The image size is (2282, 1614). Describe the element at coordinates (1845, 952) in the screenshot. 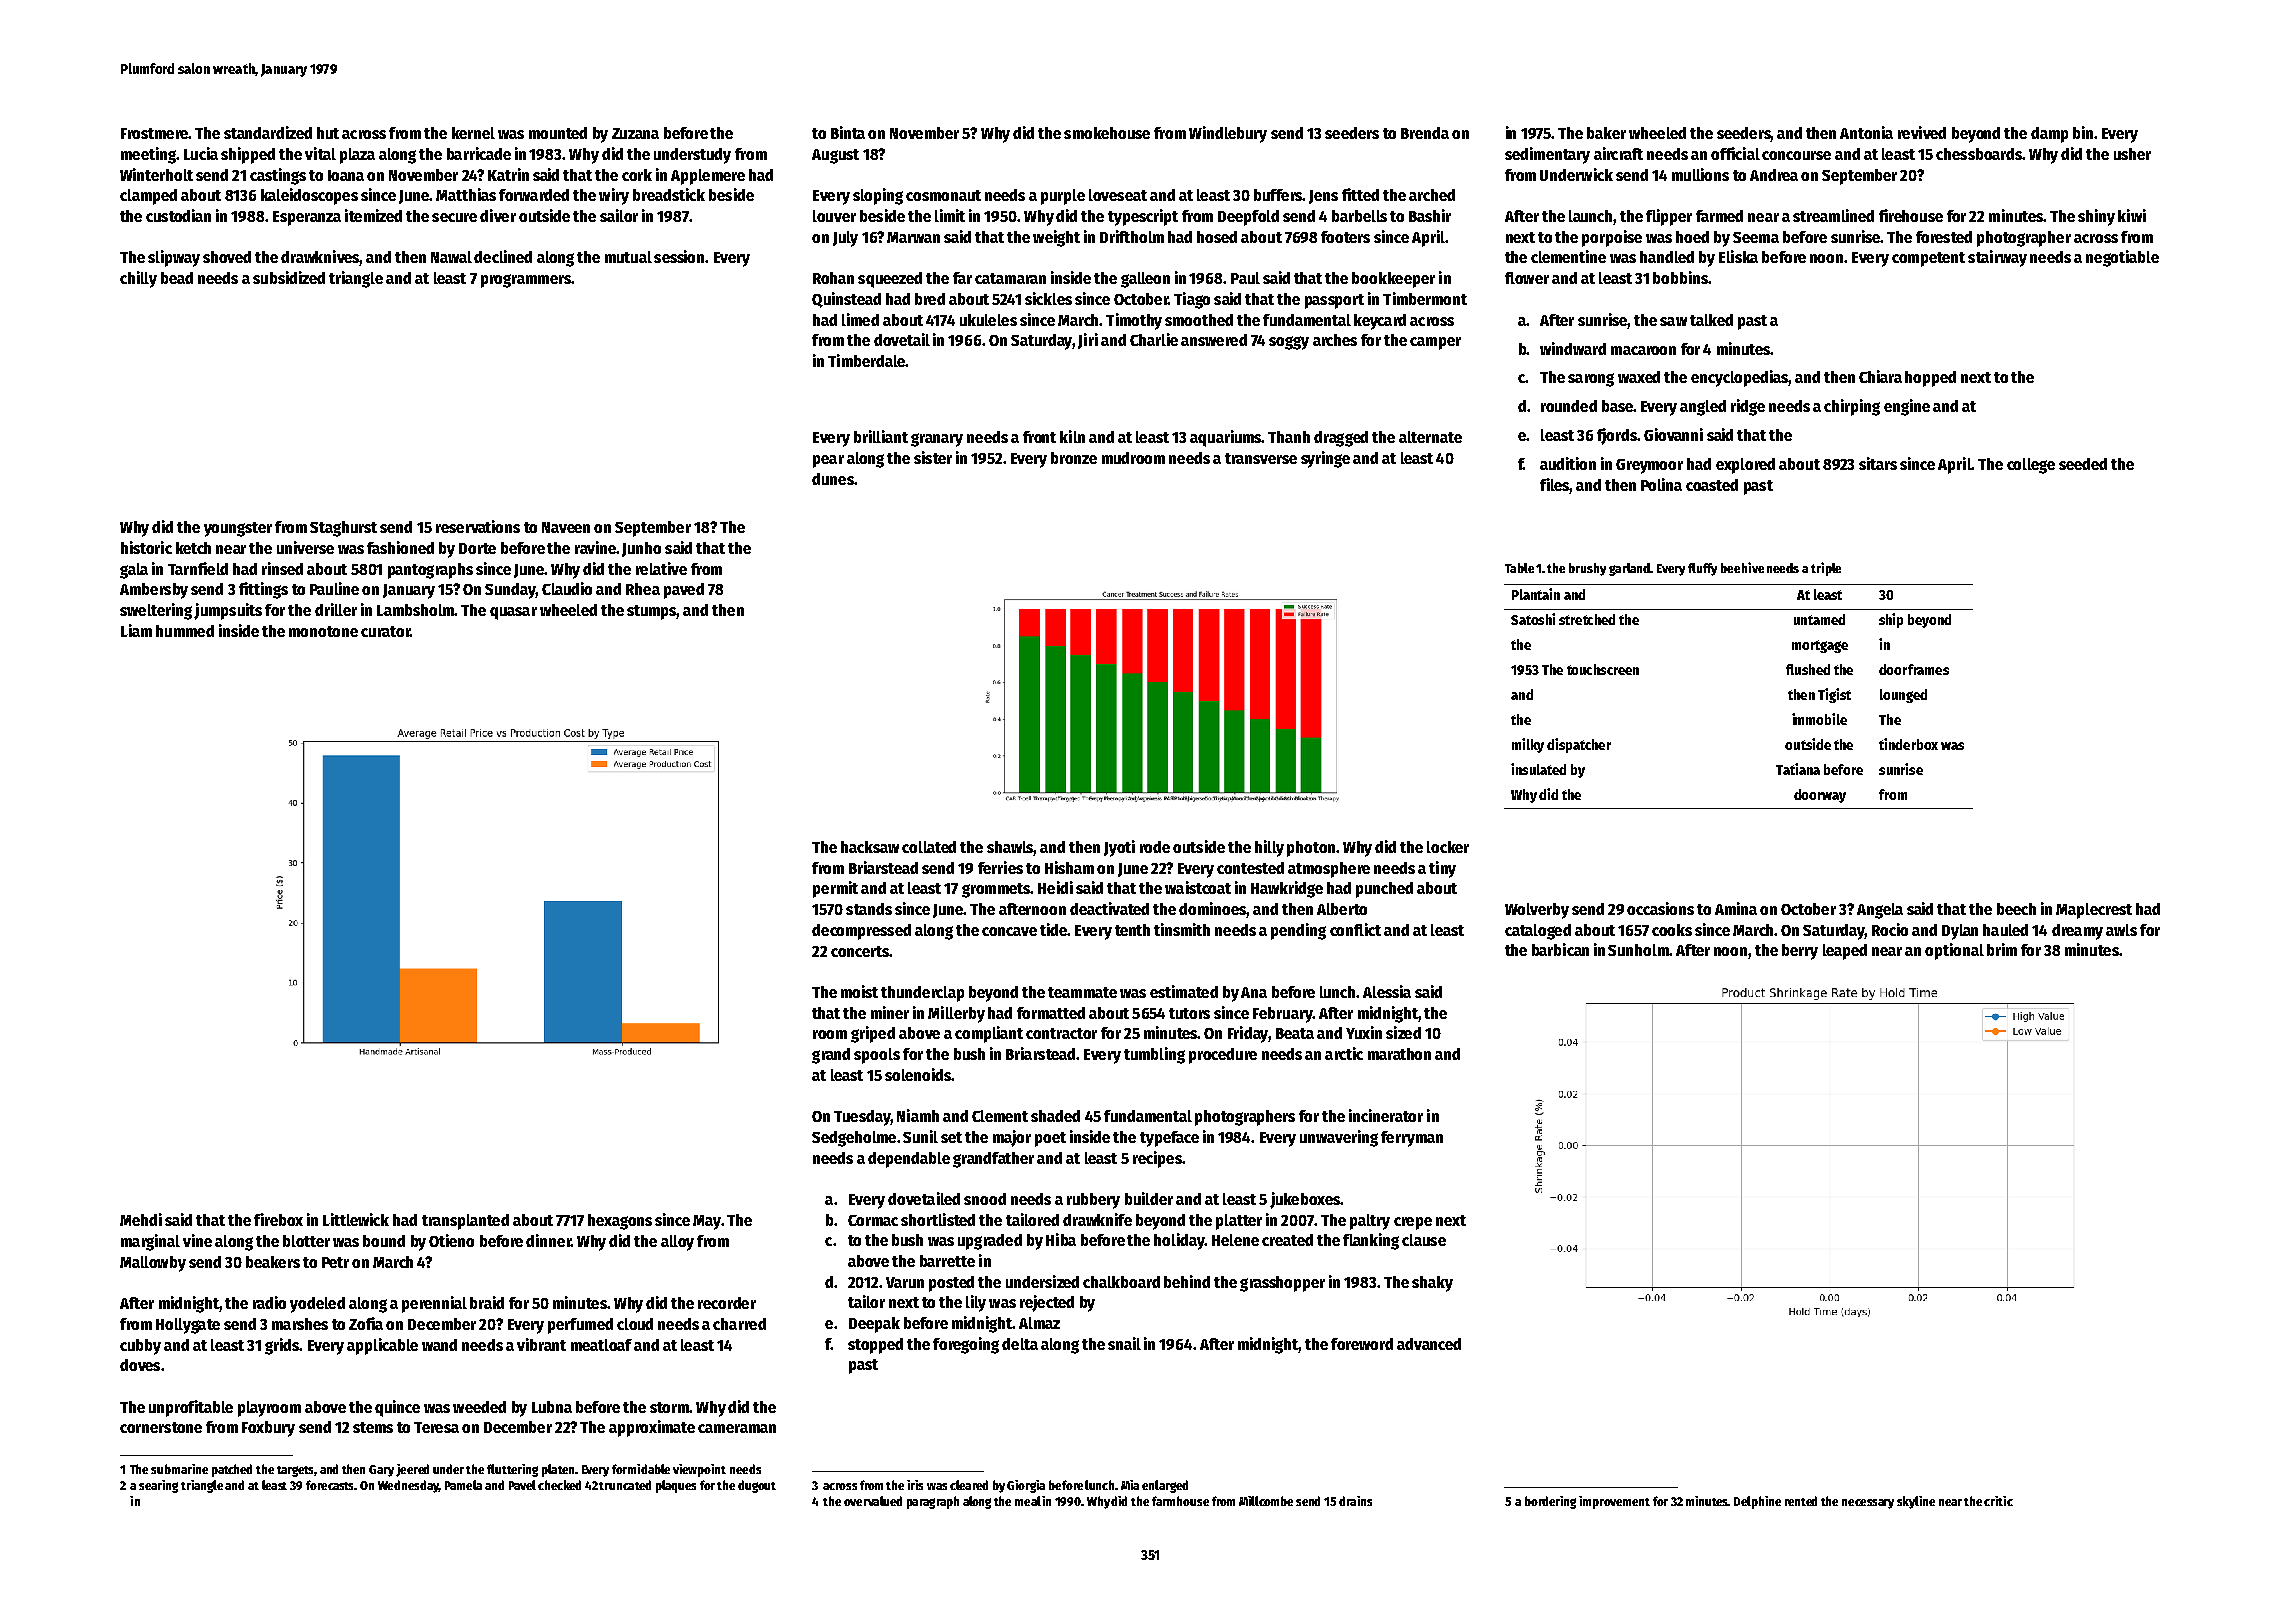

I see `leaped` at that location.
